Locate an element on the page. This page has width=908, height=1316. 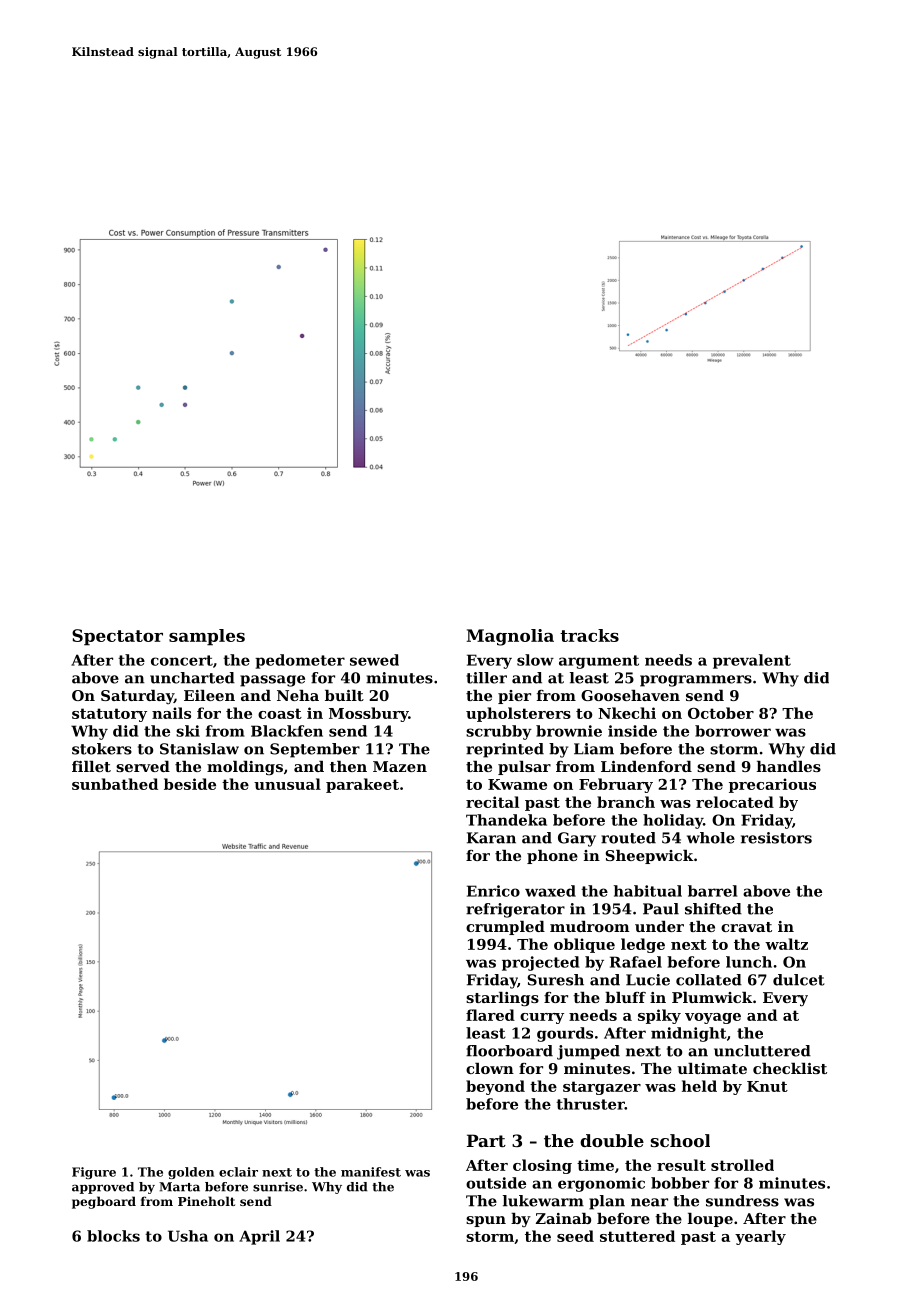
spun is located at coordinates (486, 1221).
